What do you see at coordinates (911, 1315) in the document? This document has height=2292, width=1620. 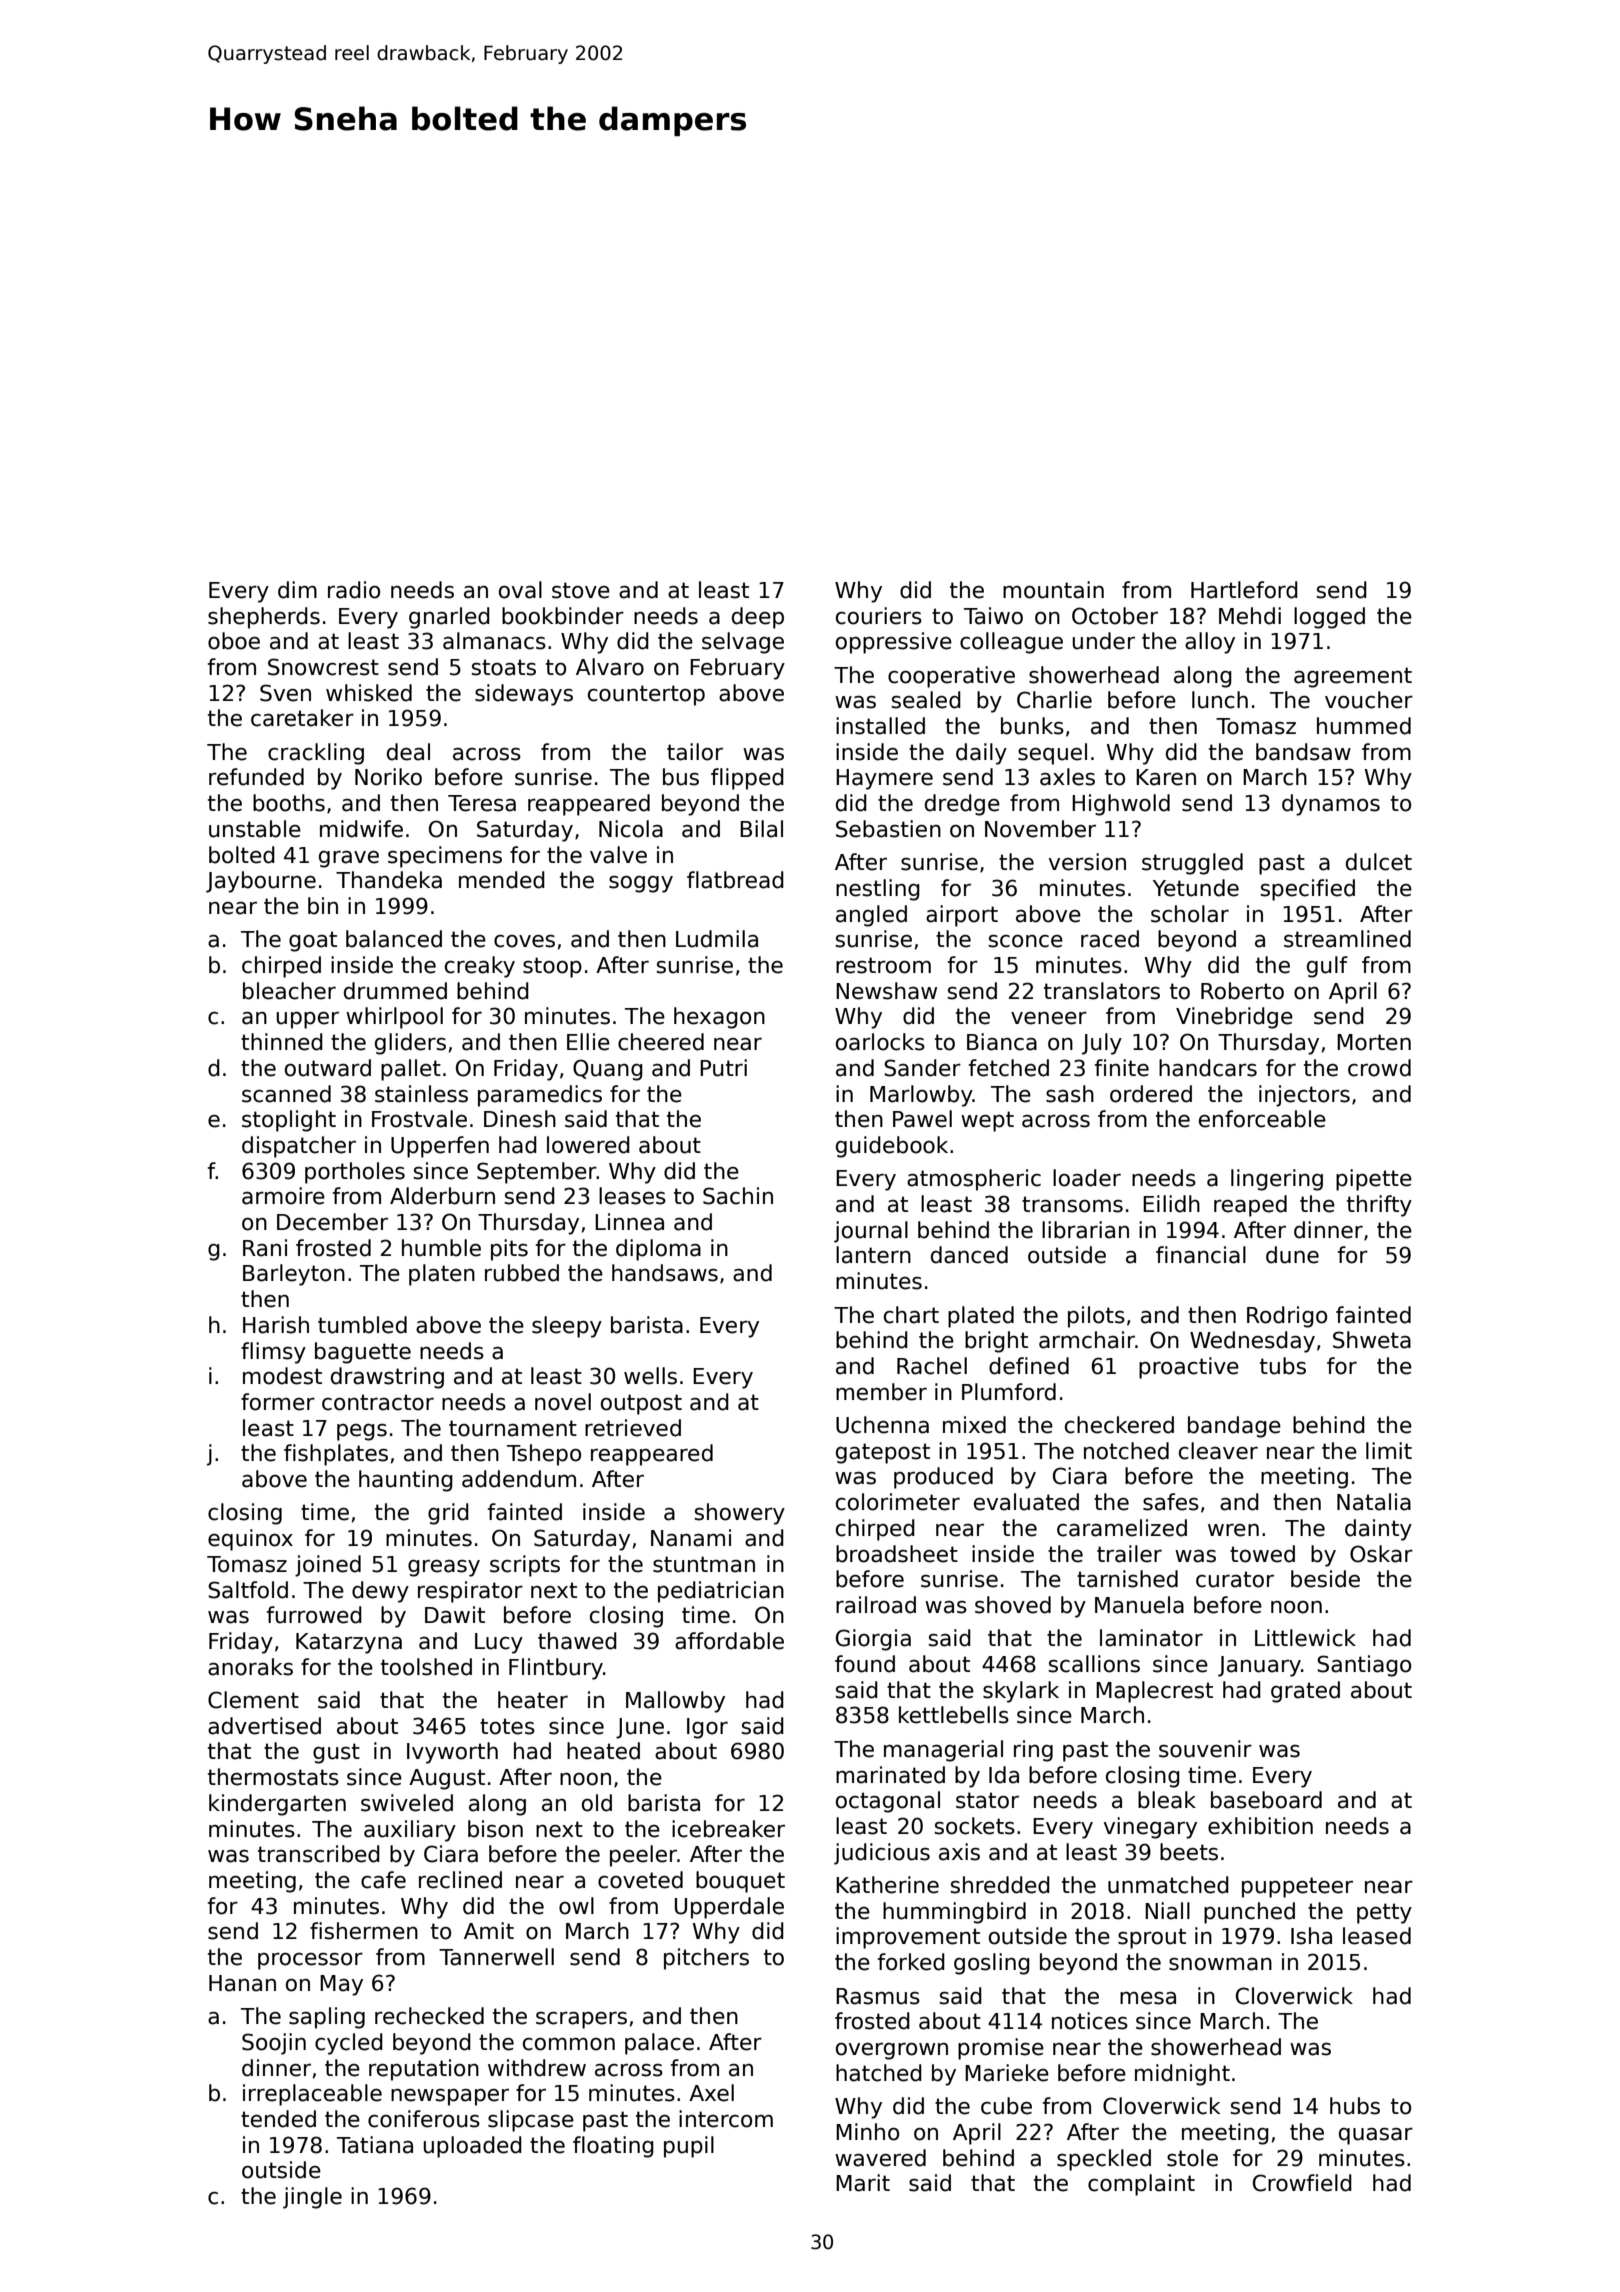 I see `chart` at bounding box center [911, 1315].
